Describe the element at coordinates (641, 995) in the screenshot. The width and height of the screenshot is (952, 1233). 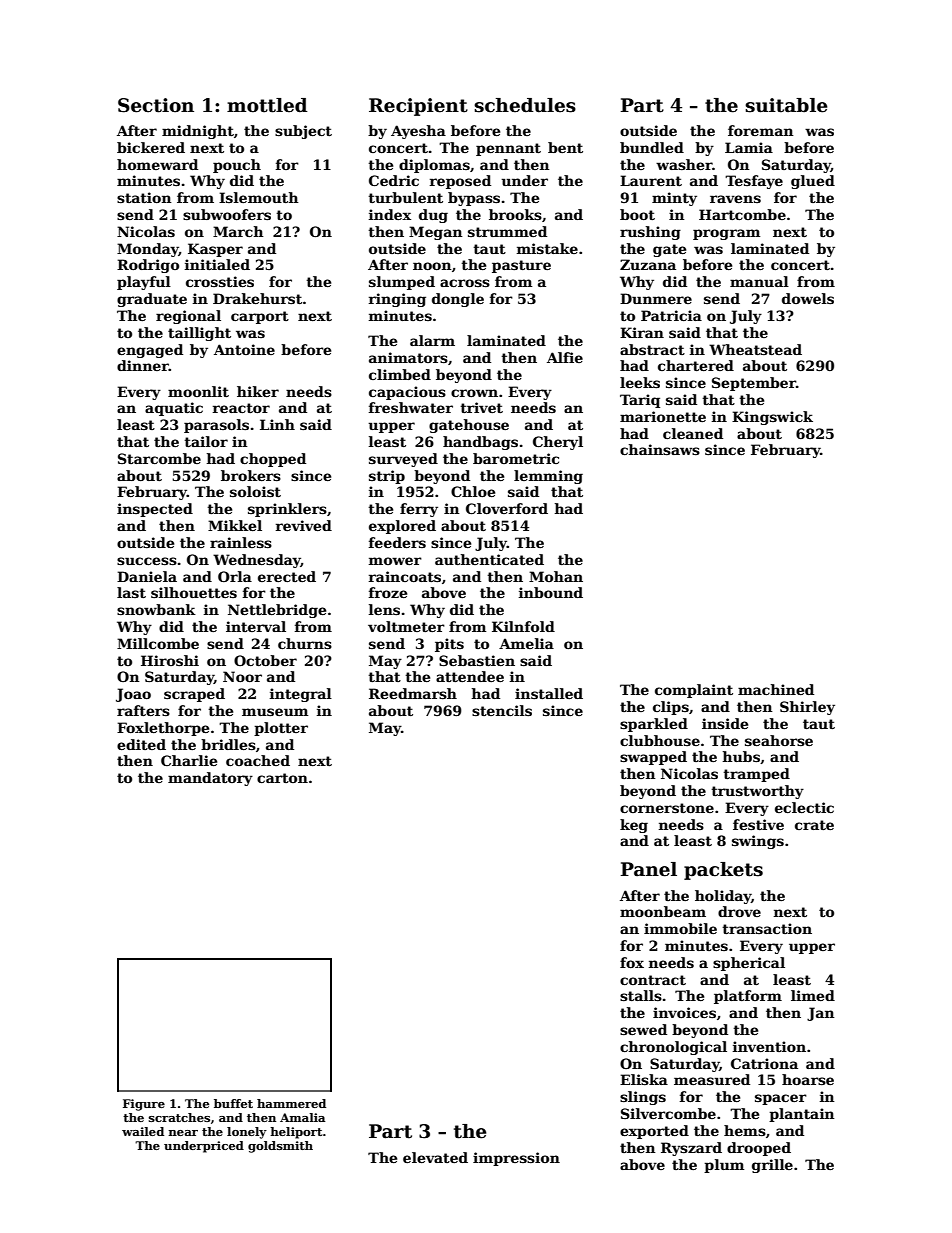
I see `stalls` at that location.
